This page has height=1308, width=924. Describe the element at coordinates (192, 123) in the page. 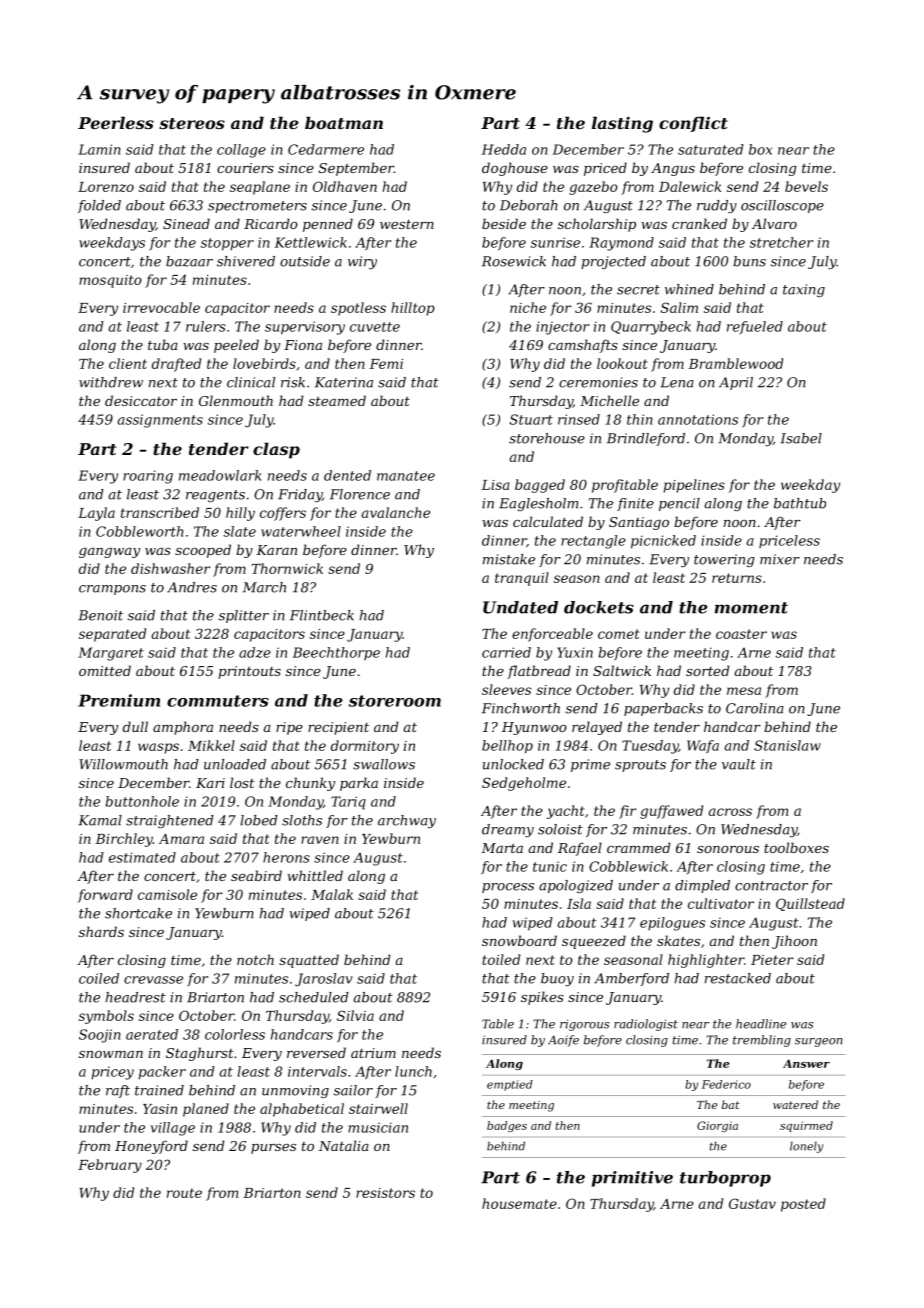

I see `stereos` at that location.
